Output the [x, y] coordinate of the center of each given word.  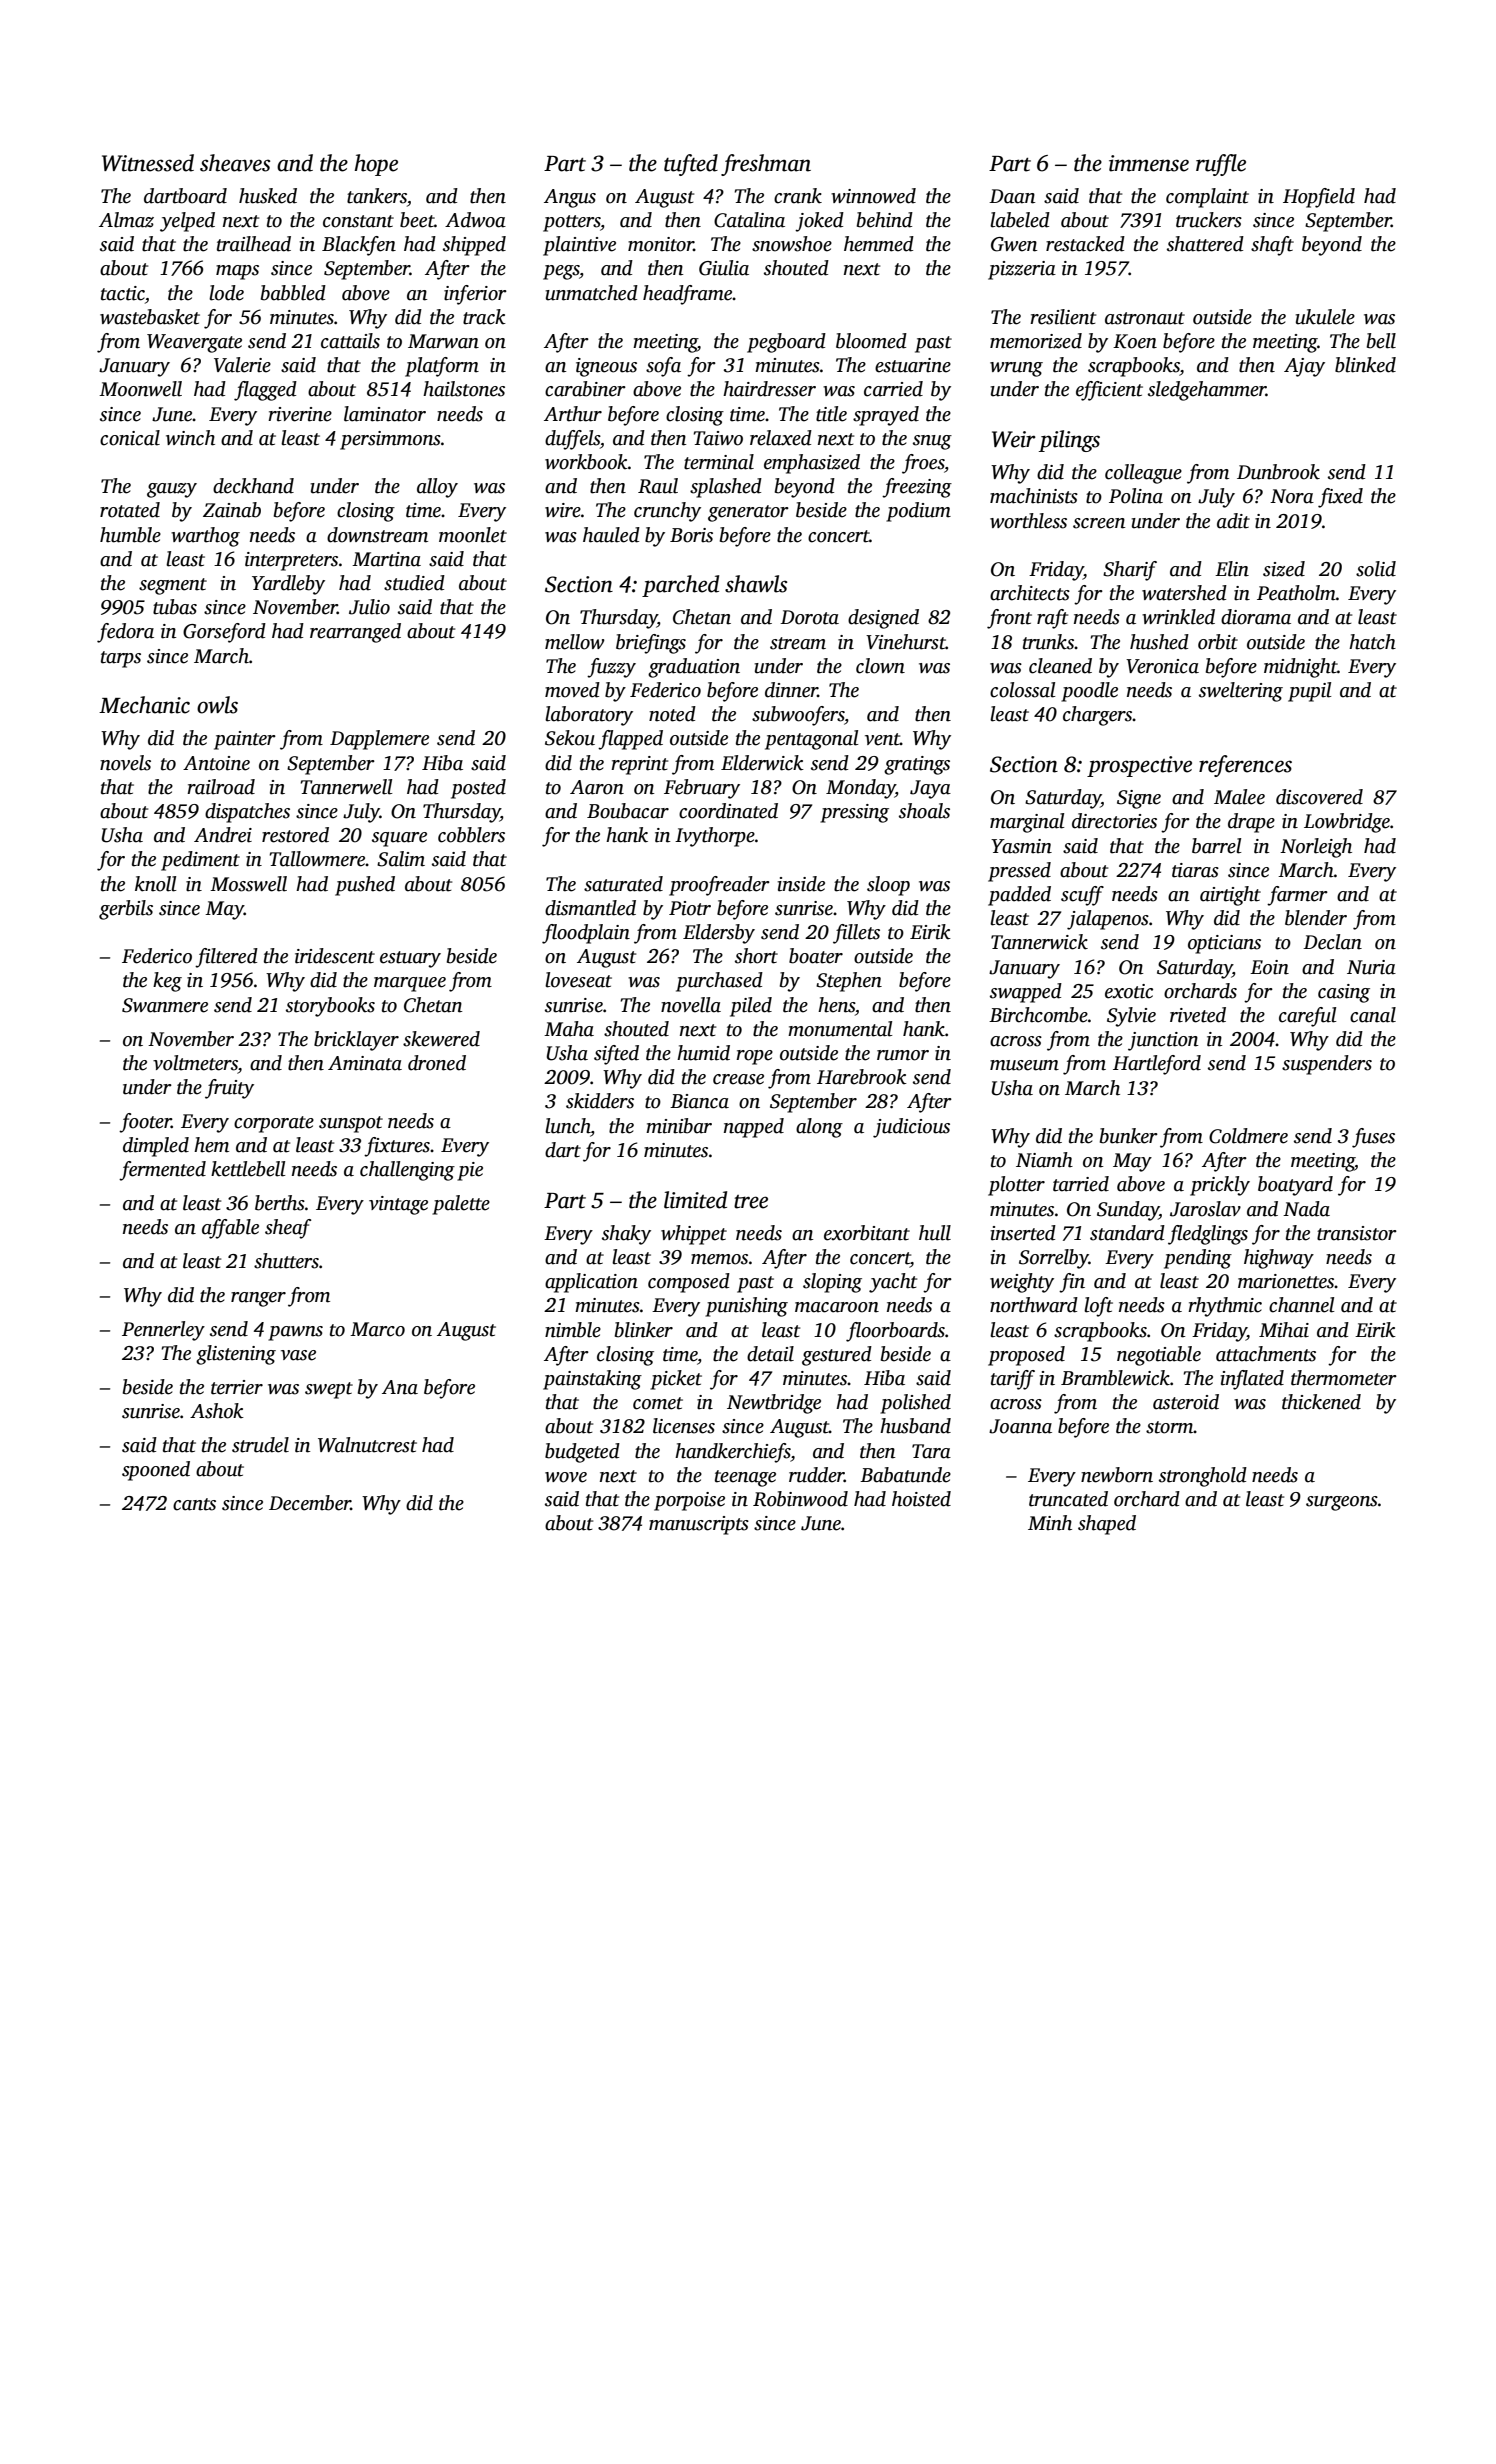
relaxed [781, 438]
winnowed [873, 196]
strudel [260, 1445]
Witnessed [148, 163]
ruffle [1221, 165]
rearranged [355, 633]
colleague [1143, 474]
